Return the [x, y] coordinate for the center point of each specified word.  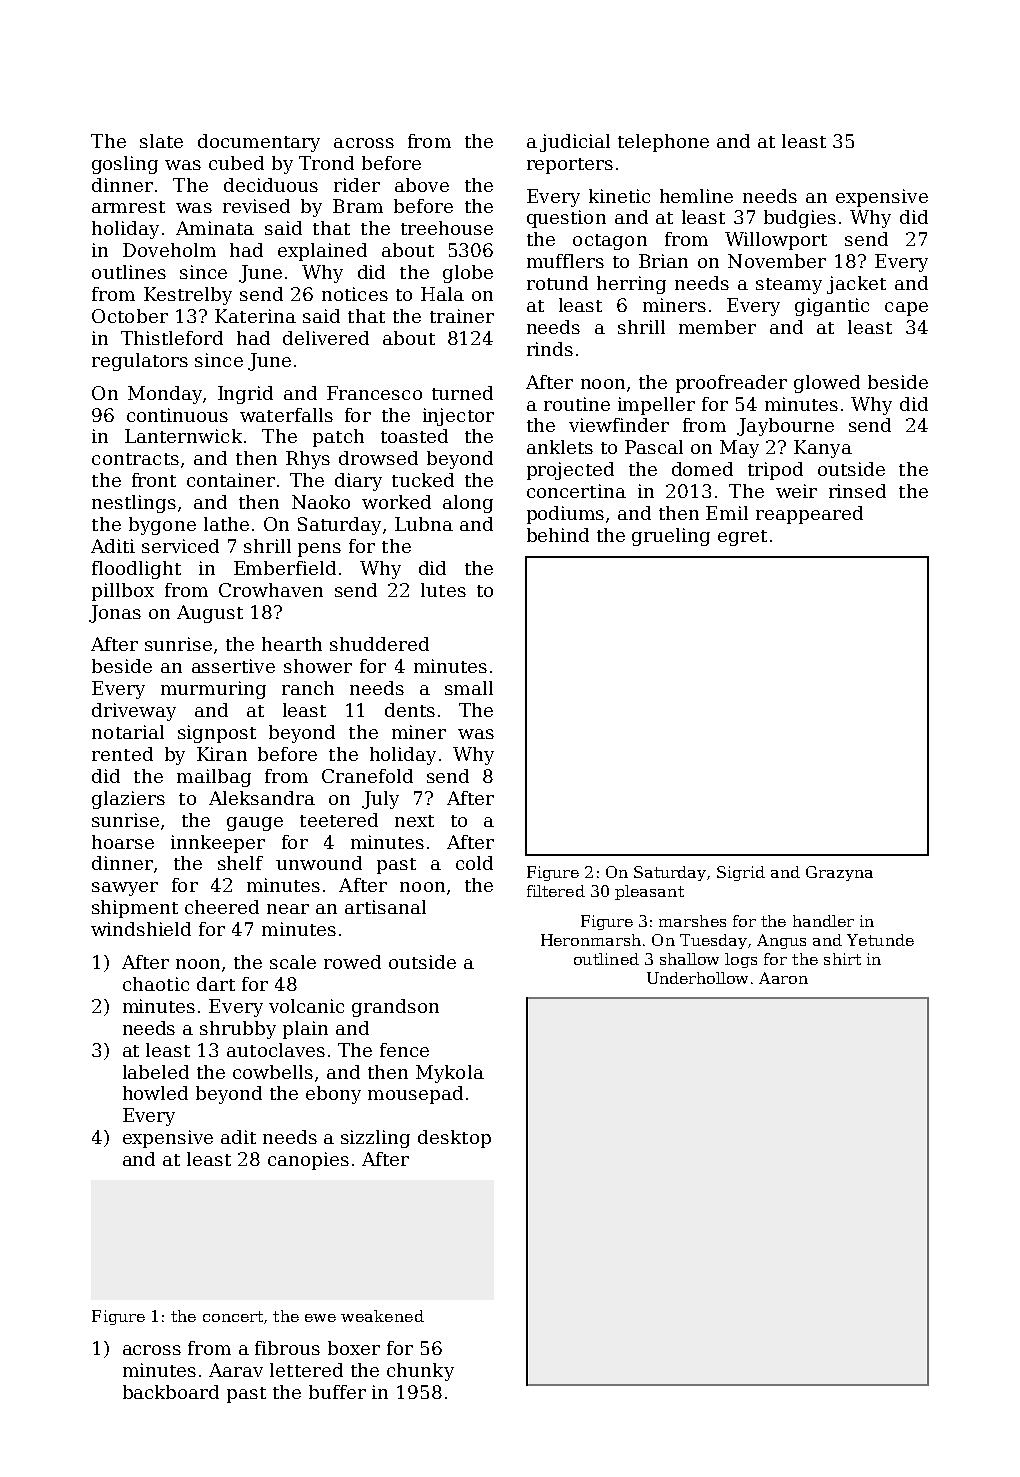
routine [577, 404]
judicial [575, 143]
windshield [141, 929]
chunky [420, 1372]
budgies [800, 219]
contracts [135, 459]
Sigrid [741, 873]
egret [742, 538]
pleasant [649, 892]
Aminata [215, 228]
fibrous [287, 1348]
